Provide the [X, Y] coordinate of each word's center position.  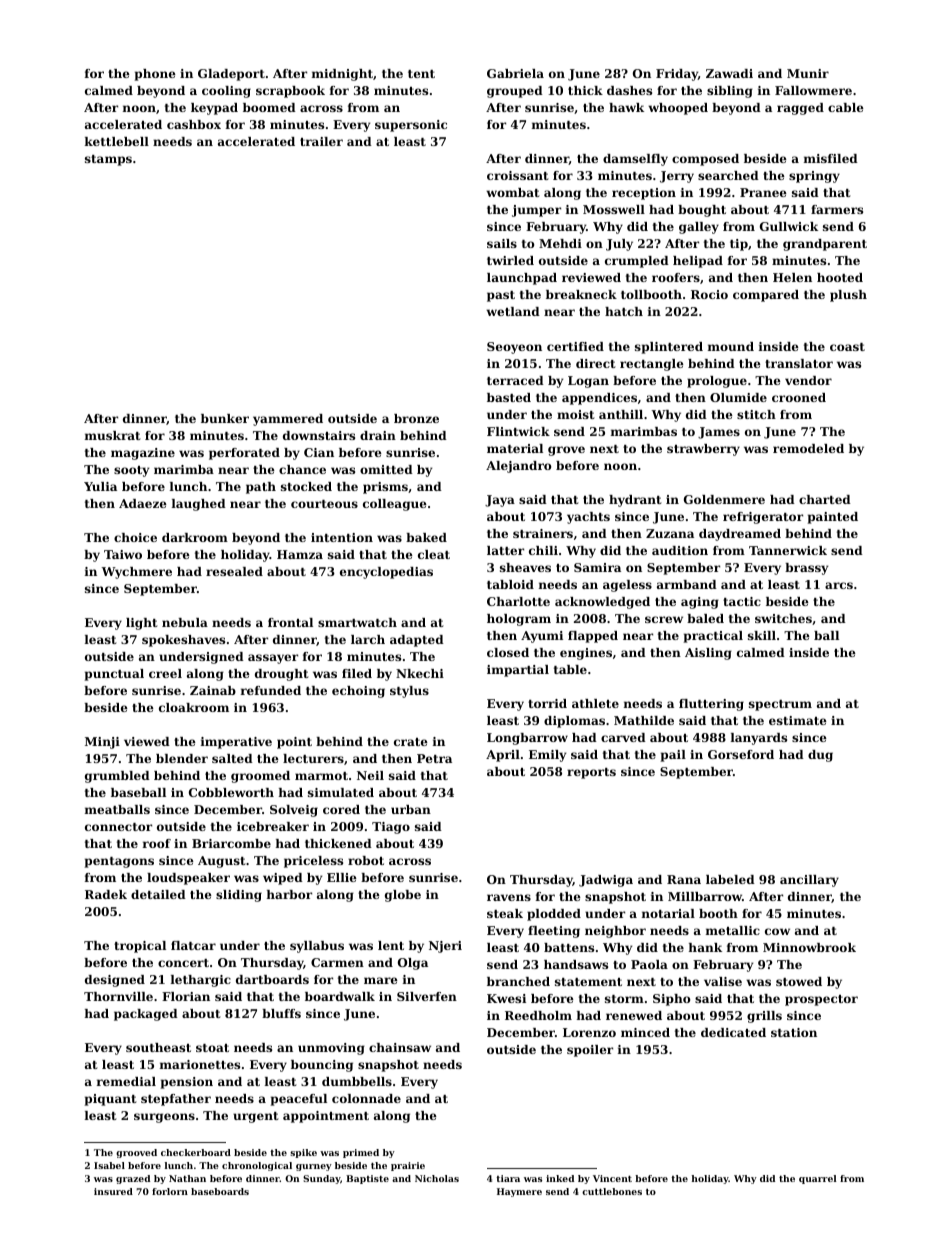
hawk [626, 107]
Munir [808, 73]
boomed [269, 107]
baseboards [220, 1191]
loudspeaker [188, 879]
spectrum [780, 705]
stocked [306, 486]
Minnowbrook [809, 947]
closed [508, 652]
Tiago [391, 828]
